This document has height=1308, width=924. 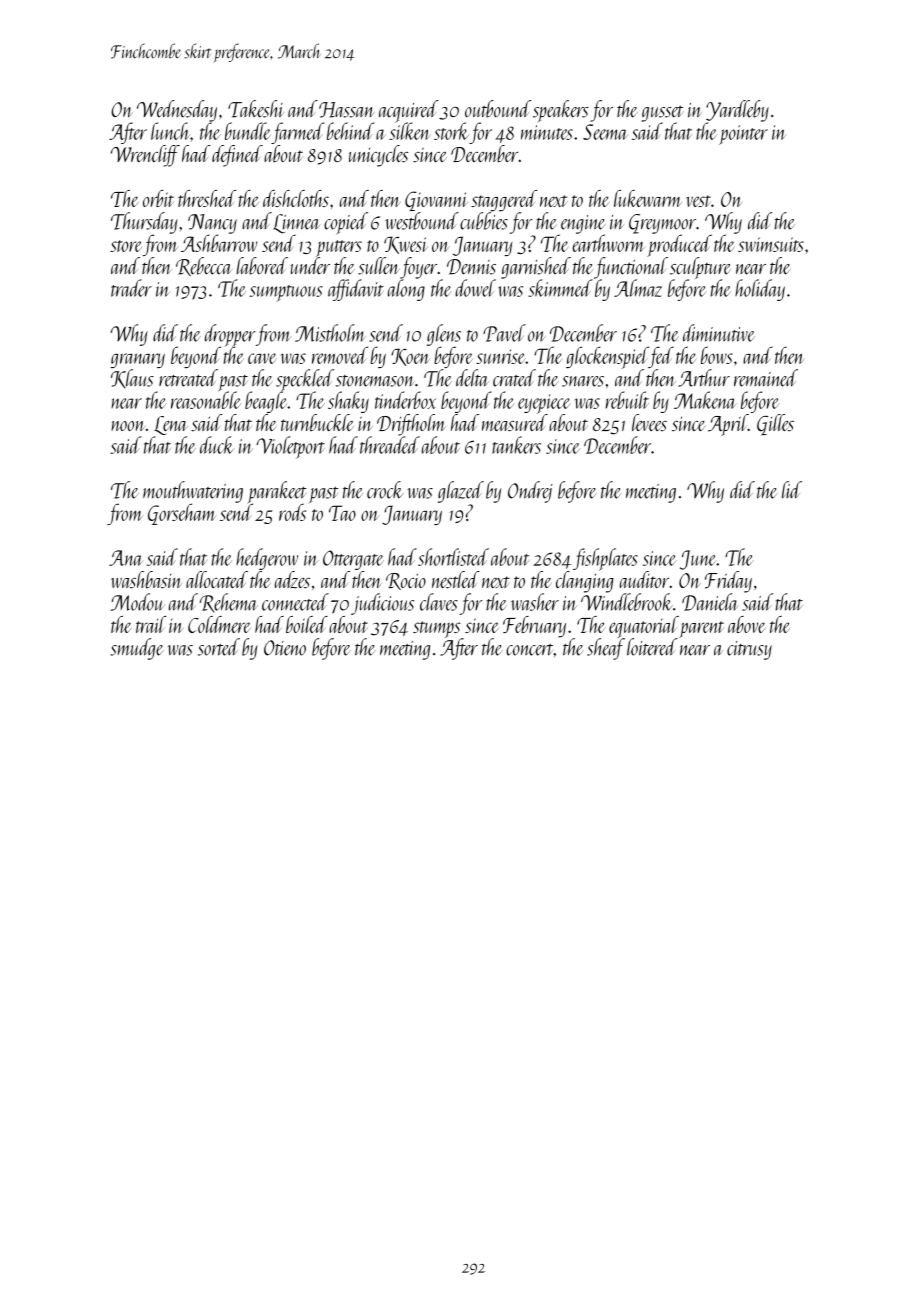 What do you see at coordinates (277, 492) in the document?
I see `parakeet` at bounding box center [277, 492].
